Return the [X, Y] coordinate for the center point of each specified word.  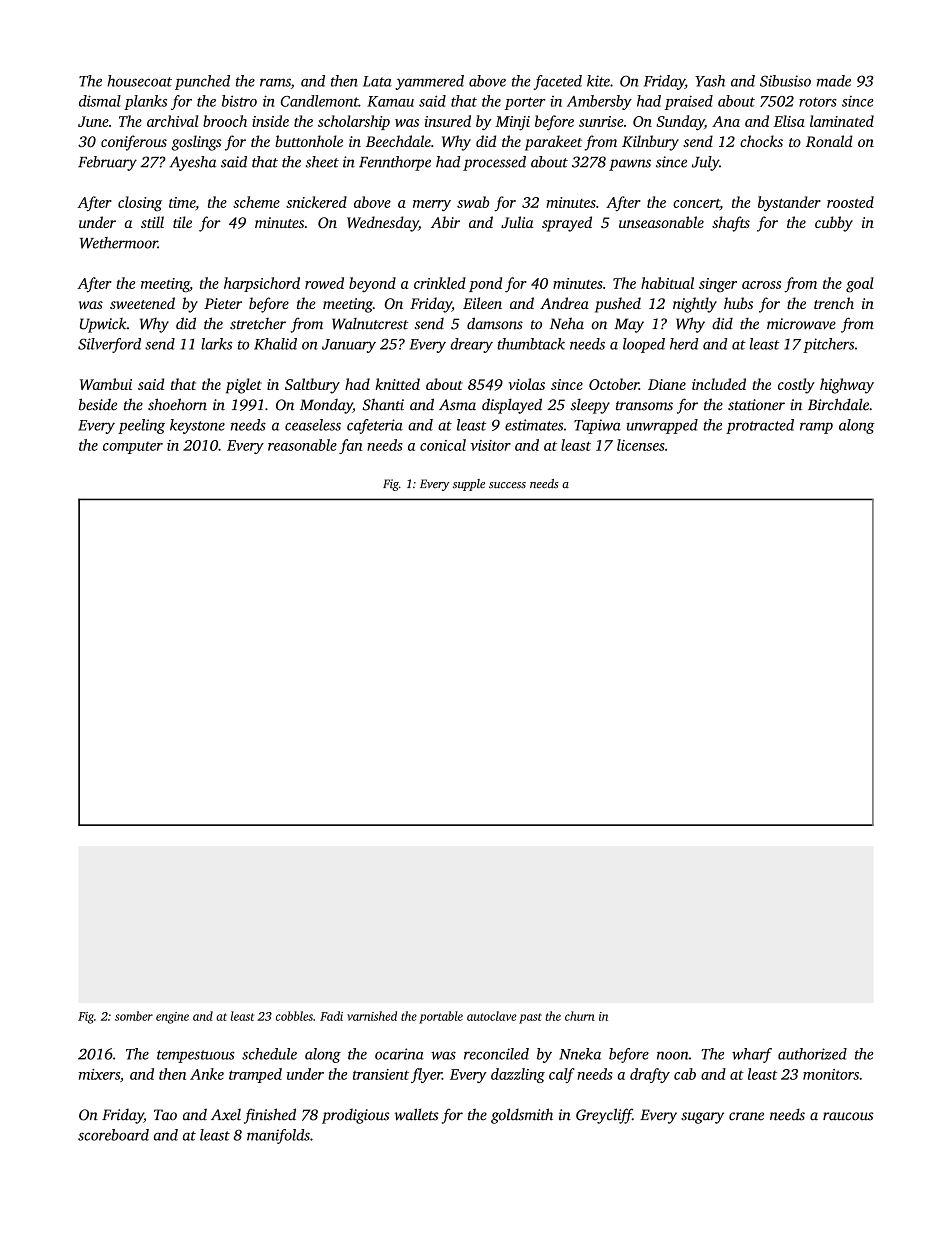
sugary [702, 1118]
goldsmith [522, 1116]
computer [133, 448]
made [834, 81]
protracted [760, 426]
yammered [429, 82]
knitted [397, 384]
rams [275, 82]
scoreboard [113, 1135]
